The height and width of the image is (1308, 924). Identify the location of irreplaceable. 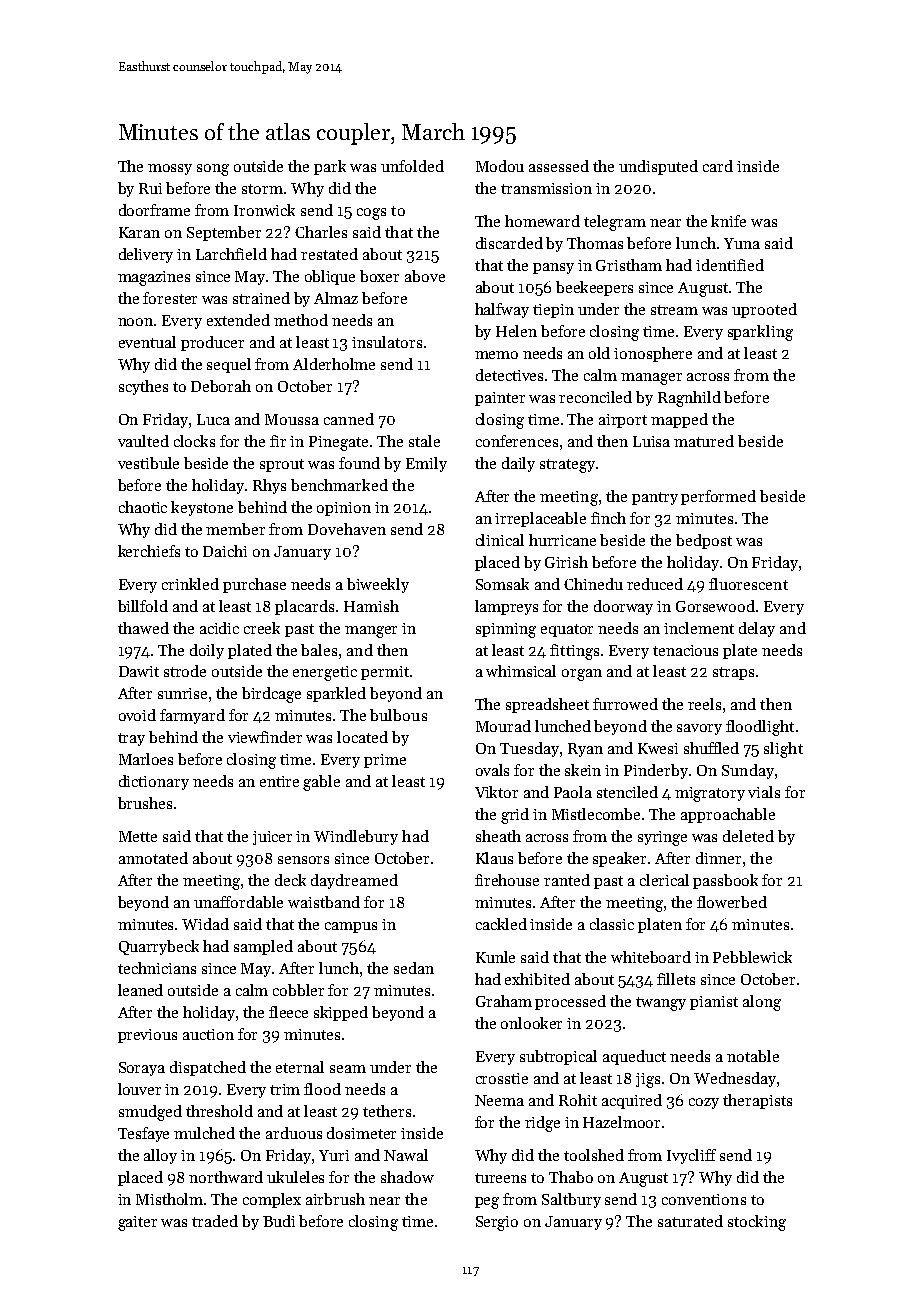
(540, 519).
